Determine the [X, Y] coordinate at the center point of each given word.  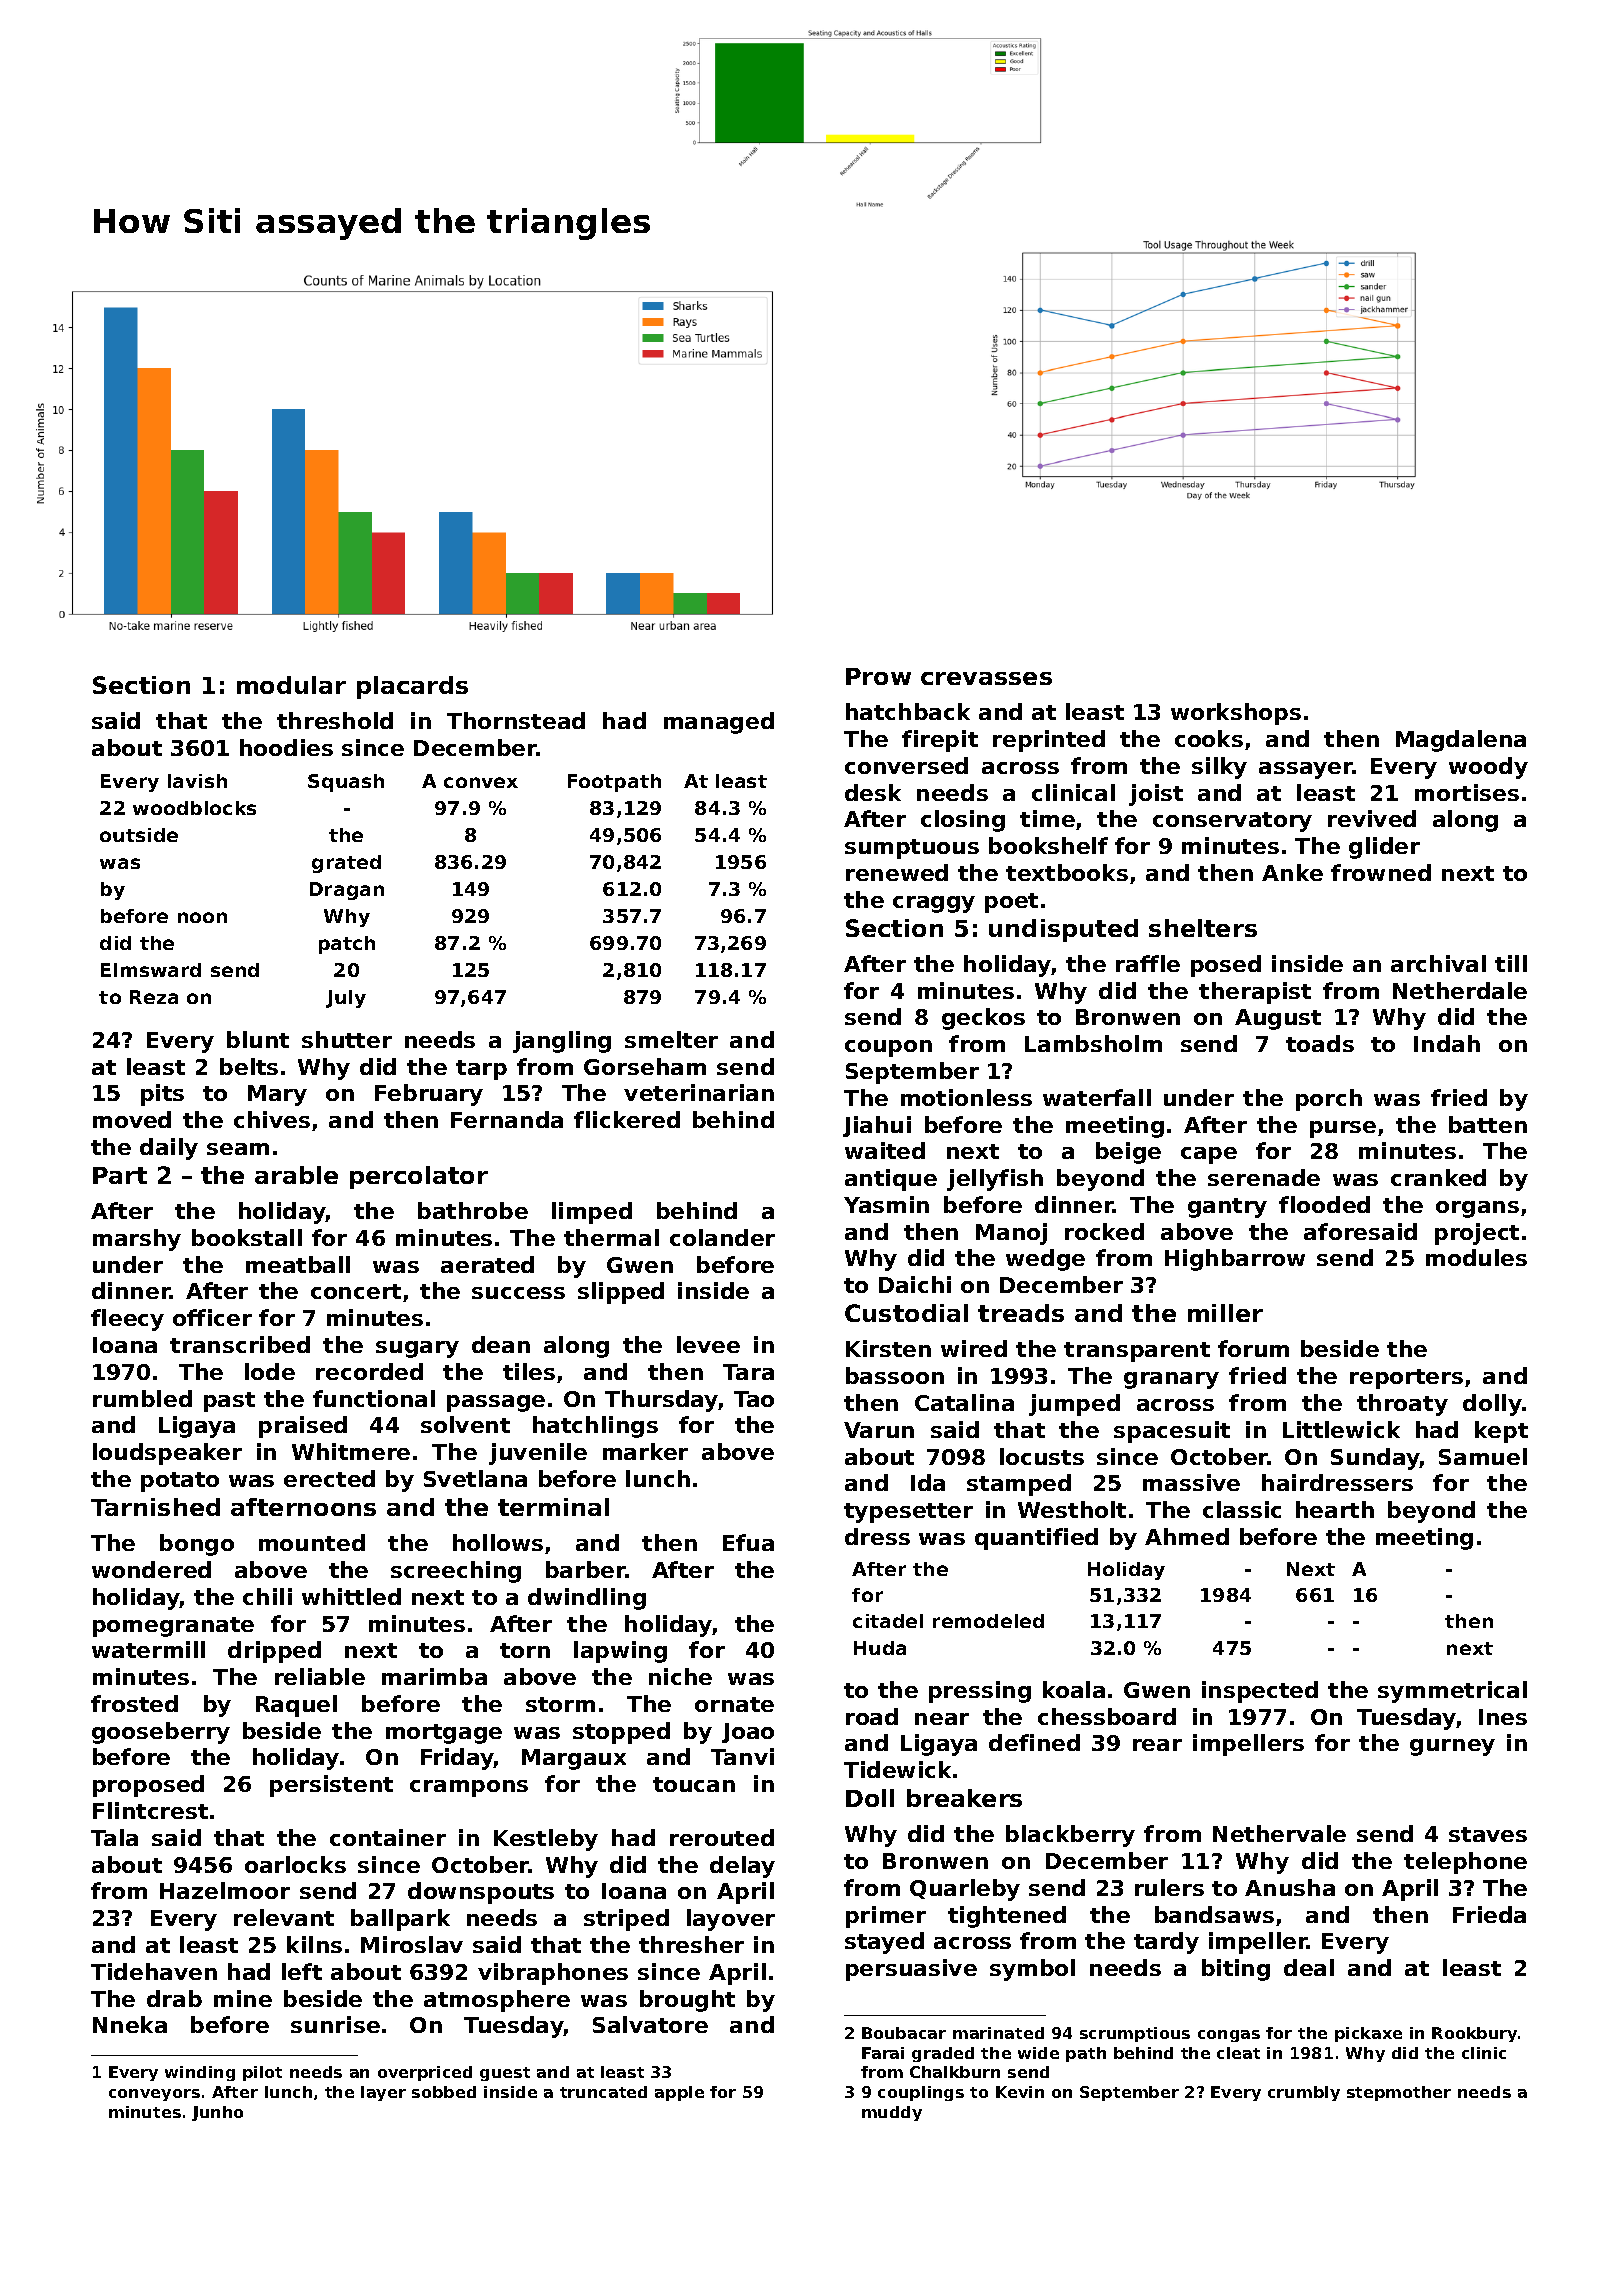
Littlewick [1341, 1429]
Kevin [1020, 2092]
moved [132, 1119]
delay [742, 1867]
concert [356, 1291]
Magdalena [1461, 741]
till [1511, 963]
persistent [331, 1786]
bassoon [895, 1375]
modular [291, 685]
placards [412, 687]
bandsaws [1214, 1914]
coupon [888, 1048]
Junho [217, 2113]
